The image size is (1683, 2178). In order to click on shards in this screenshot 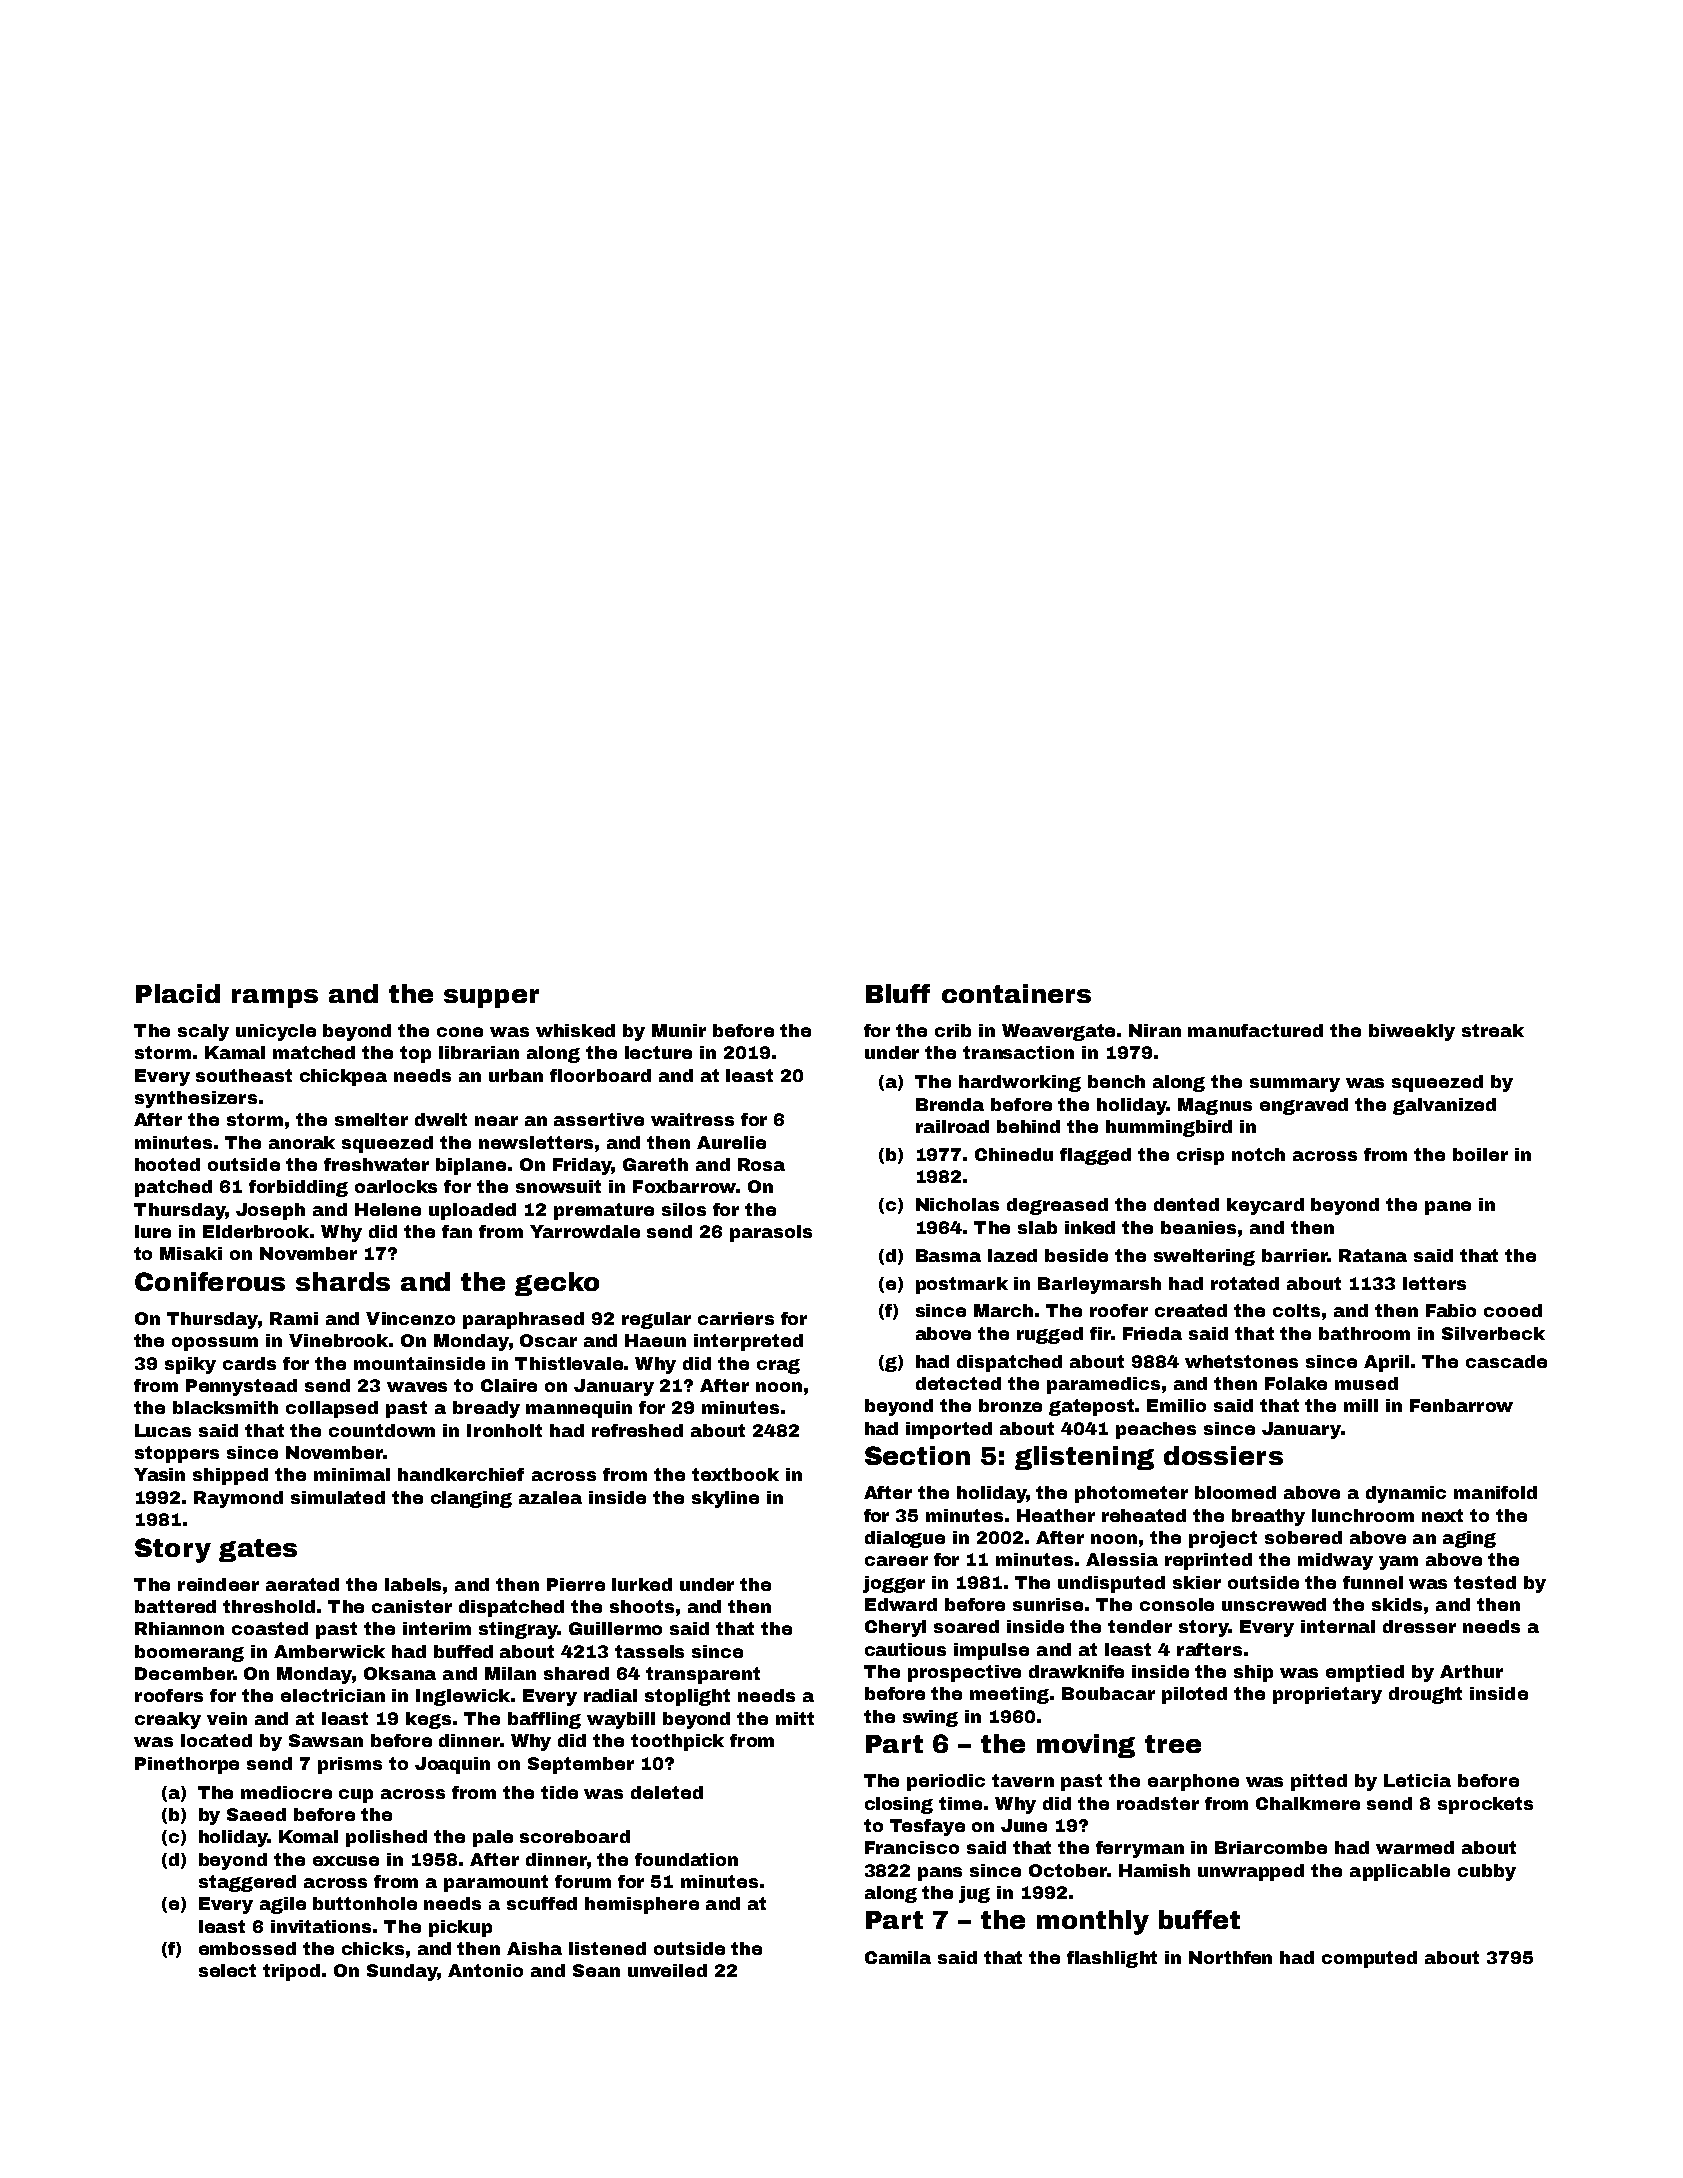, I will do `click(343, 1281)`.
